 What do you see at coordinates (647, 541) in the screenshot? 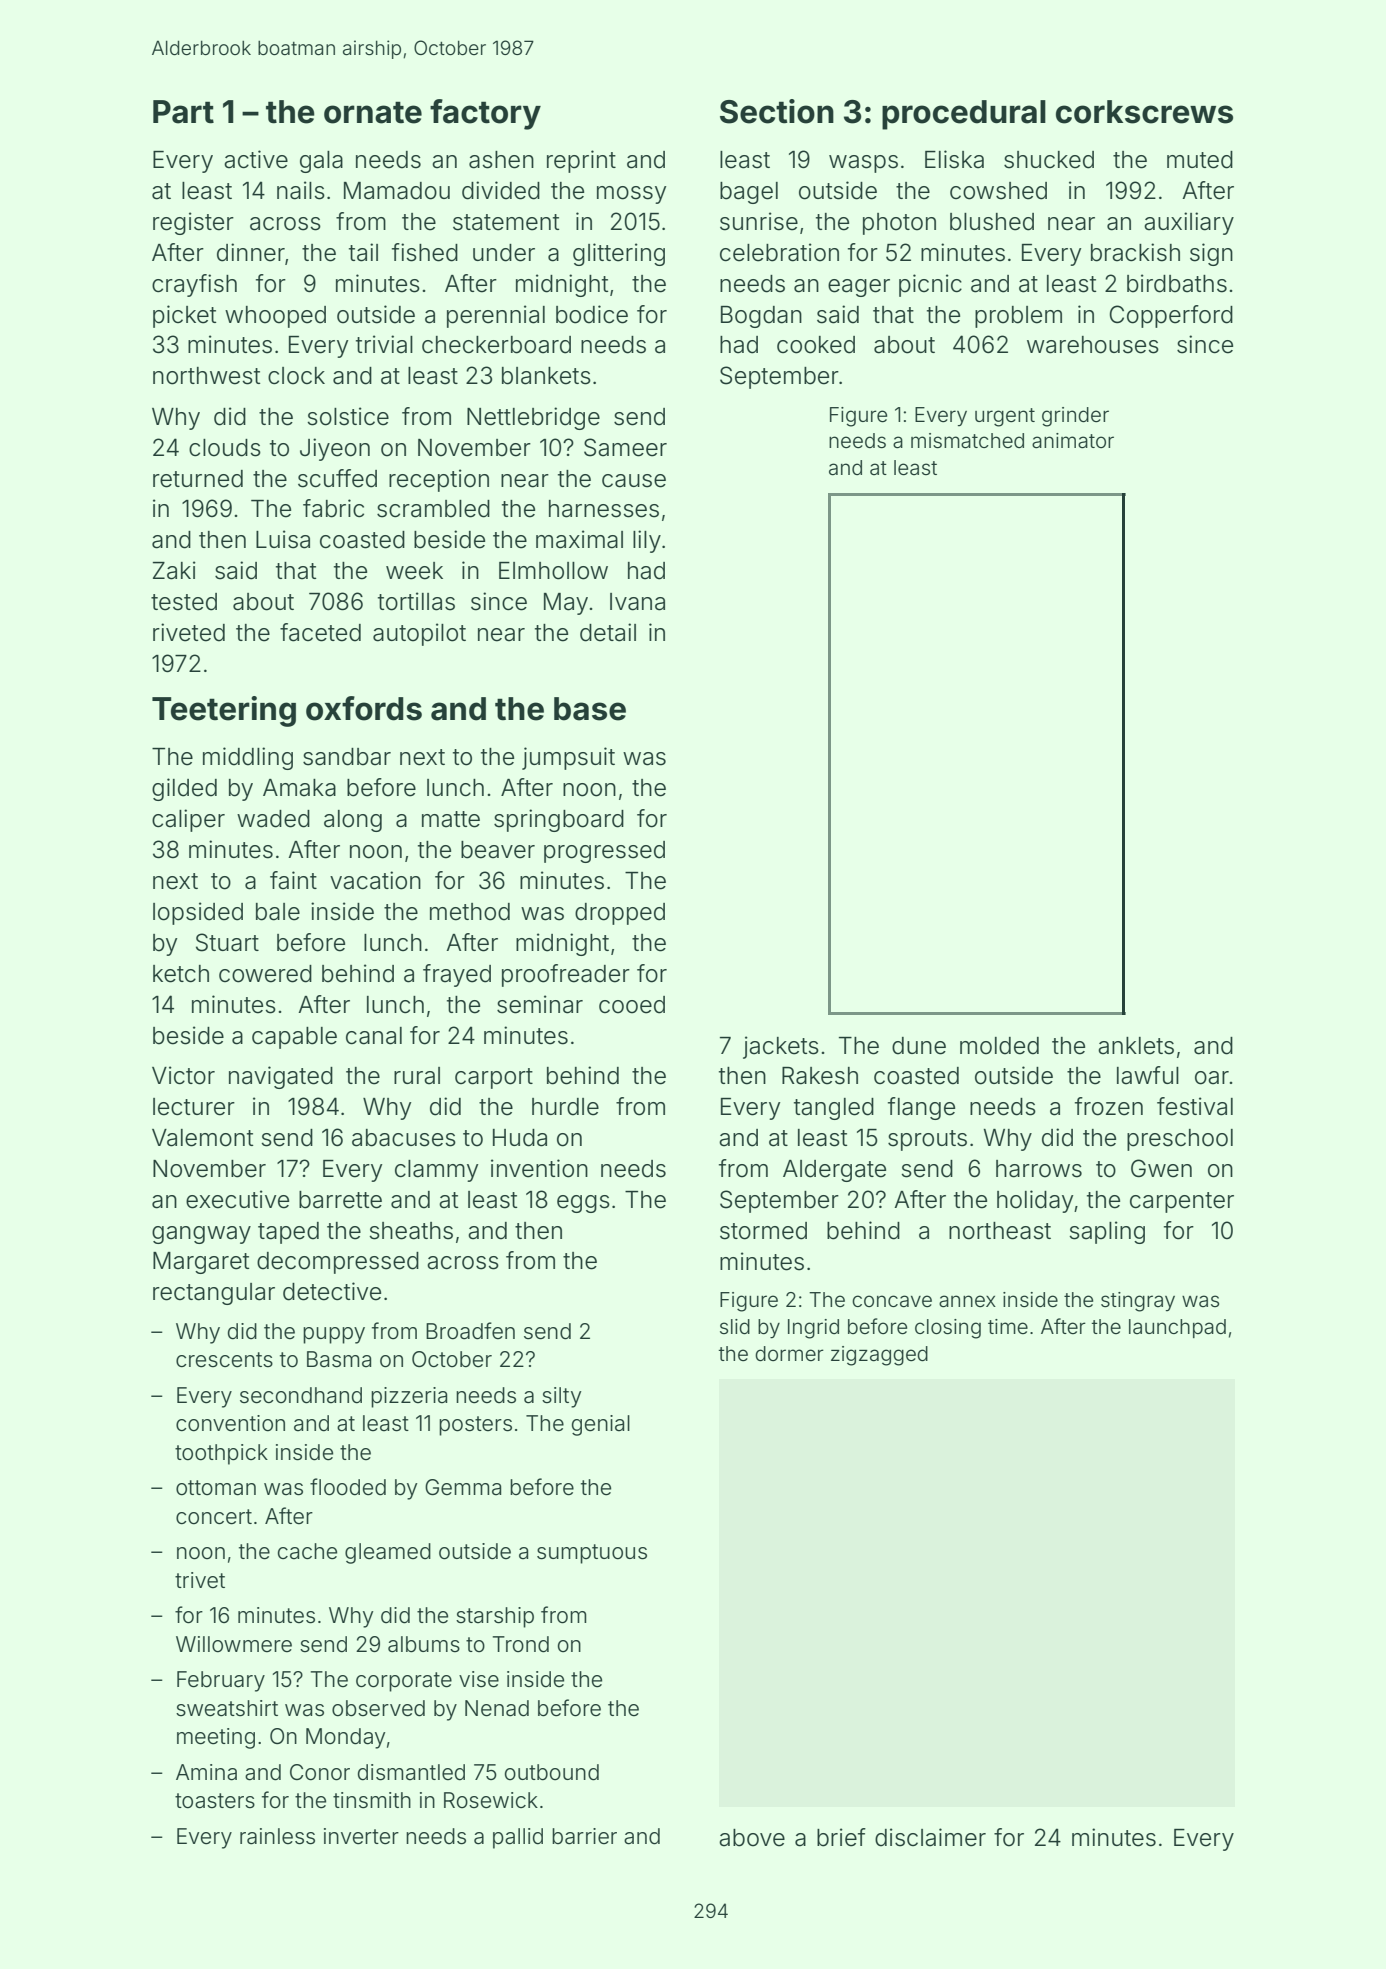
I see `lily` at bounding box center [647, 541].
